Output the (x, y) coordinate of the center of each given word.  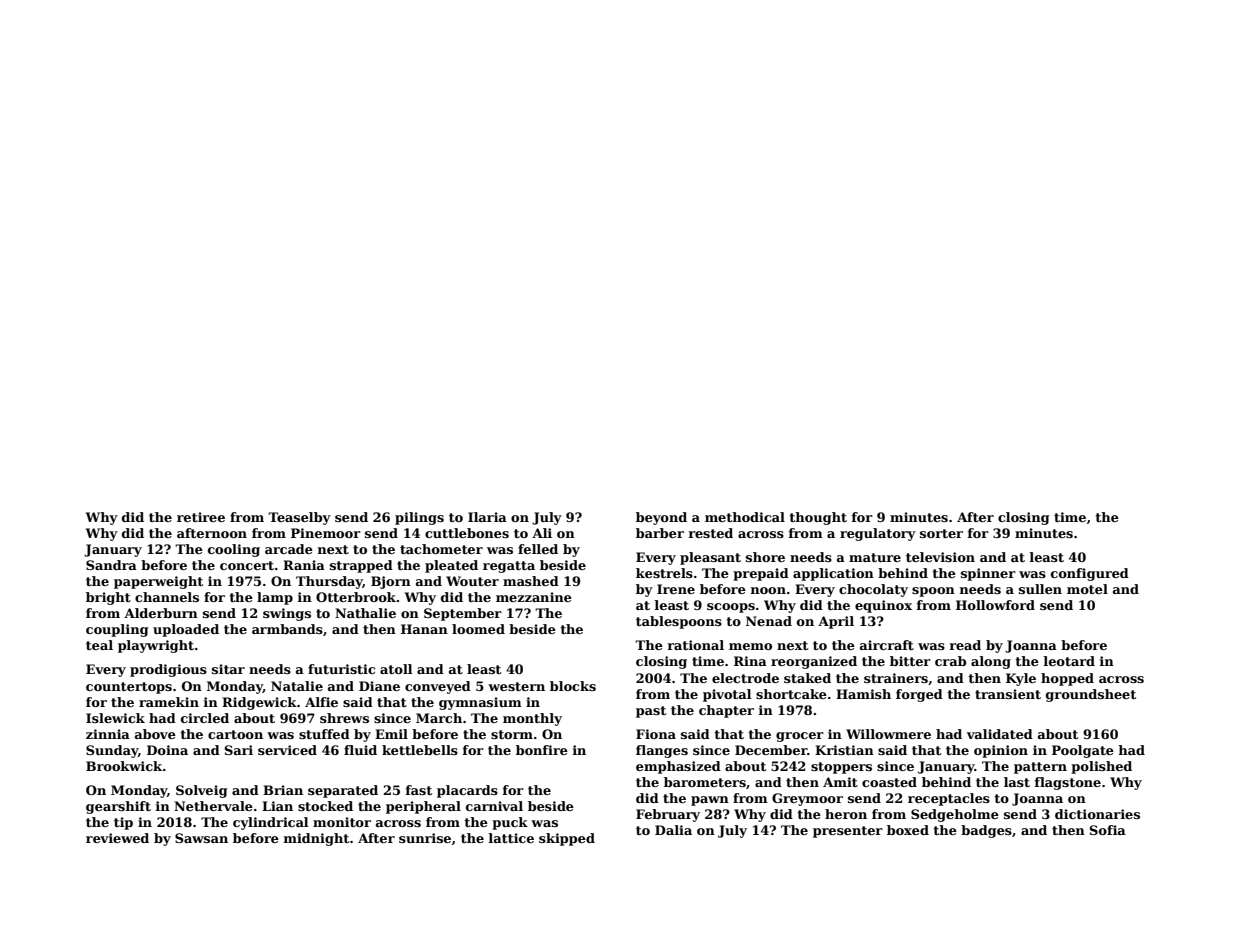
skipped (567, 839)
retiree (201, 517)
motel (1087, 589)
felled (538, 549)
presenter (848, 832)
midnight (316, 839)
